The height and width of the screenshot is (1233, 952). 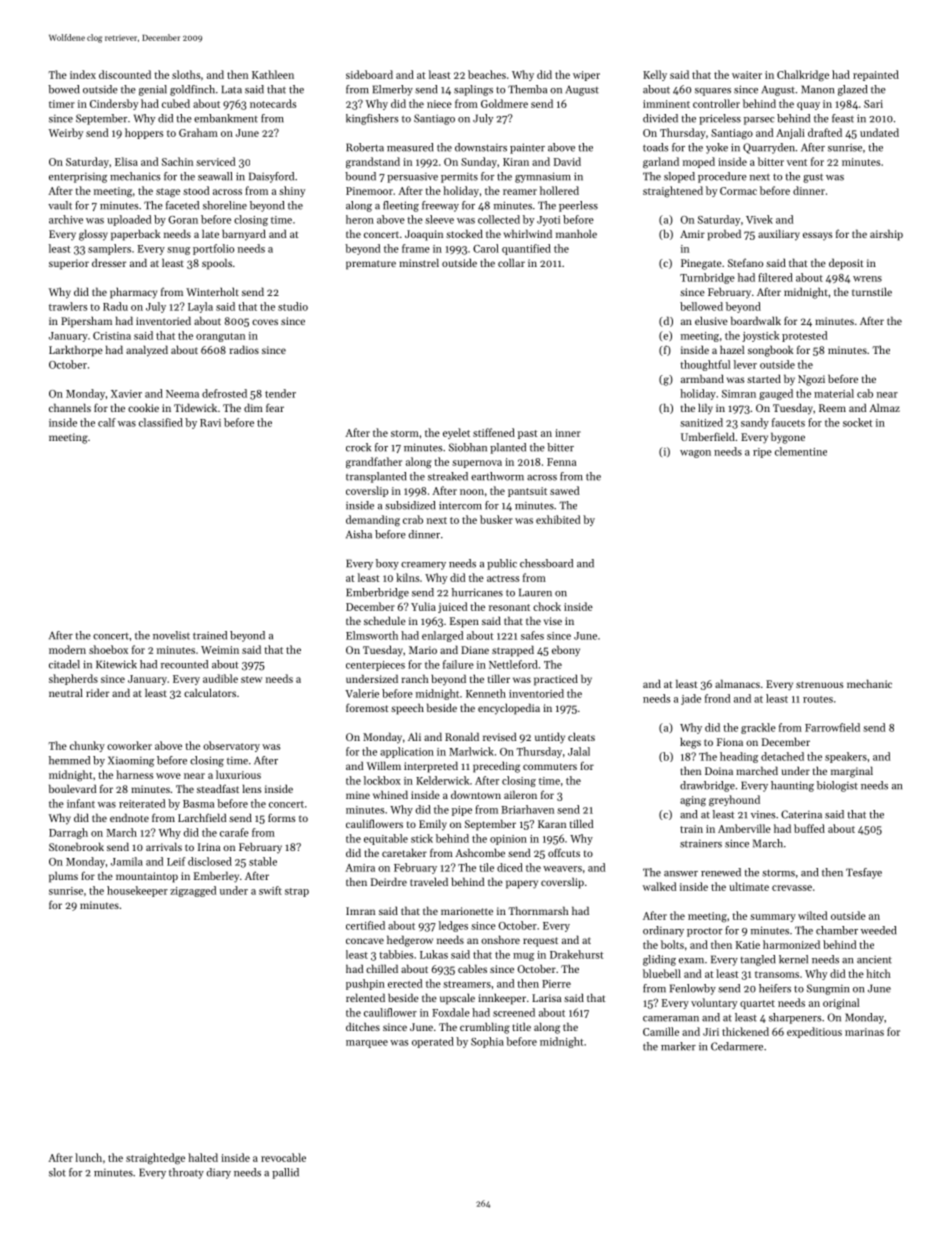 I want to click on lunch, so click(x=88, y=1157).
